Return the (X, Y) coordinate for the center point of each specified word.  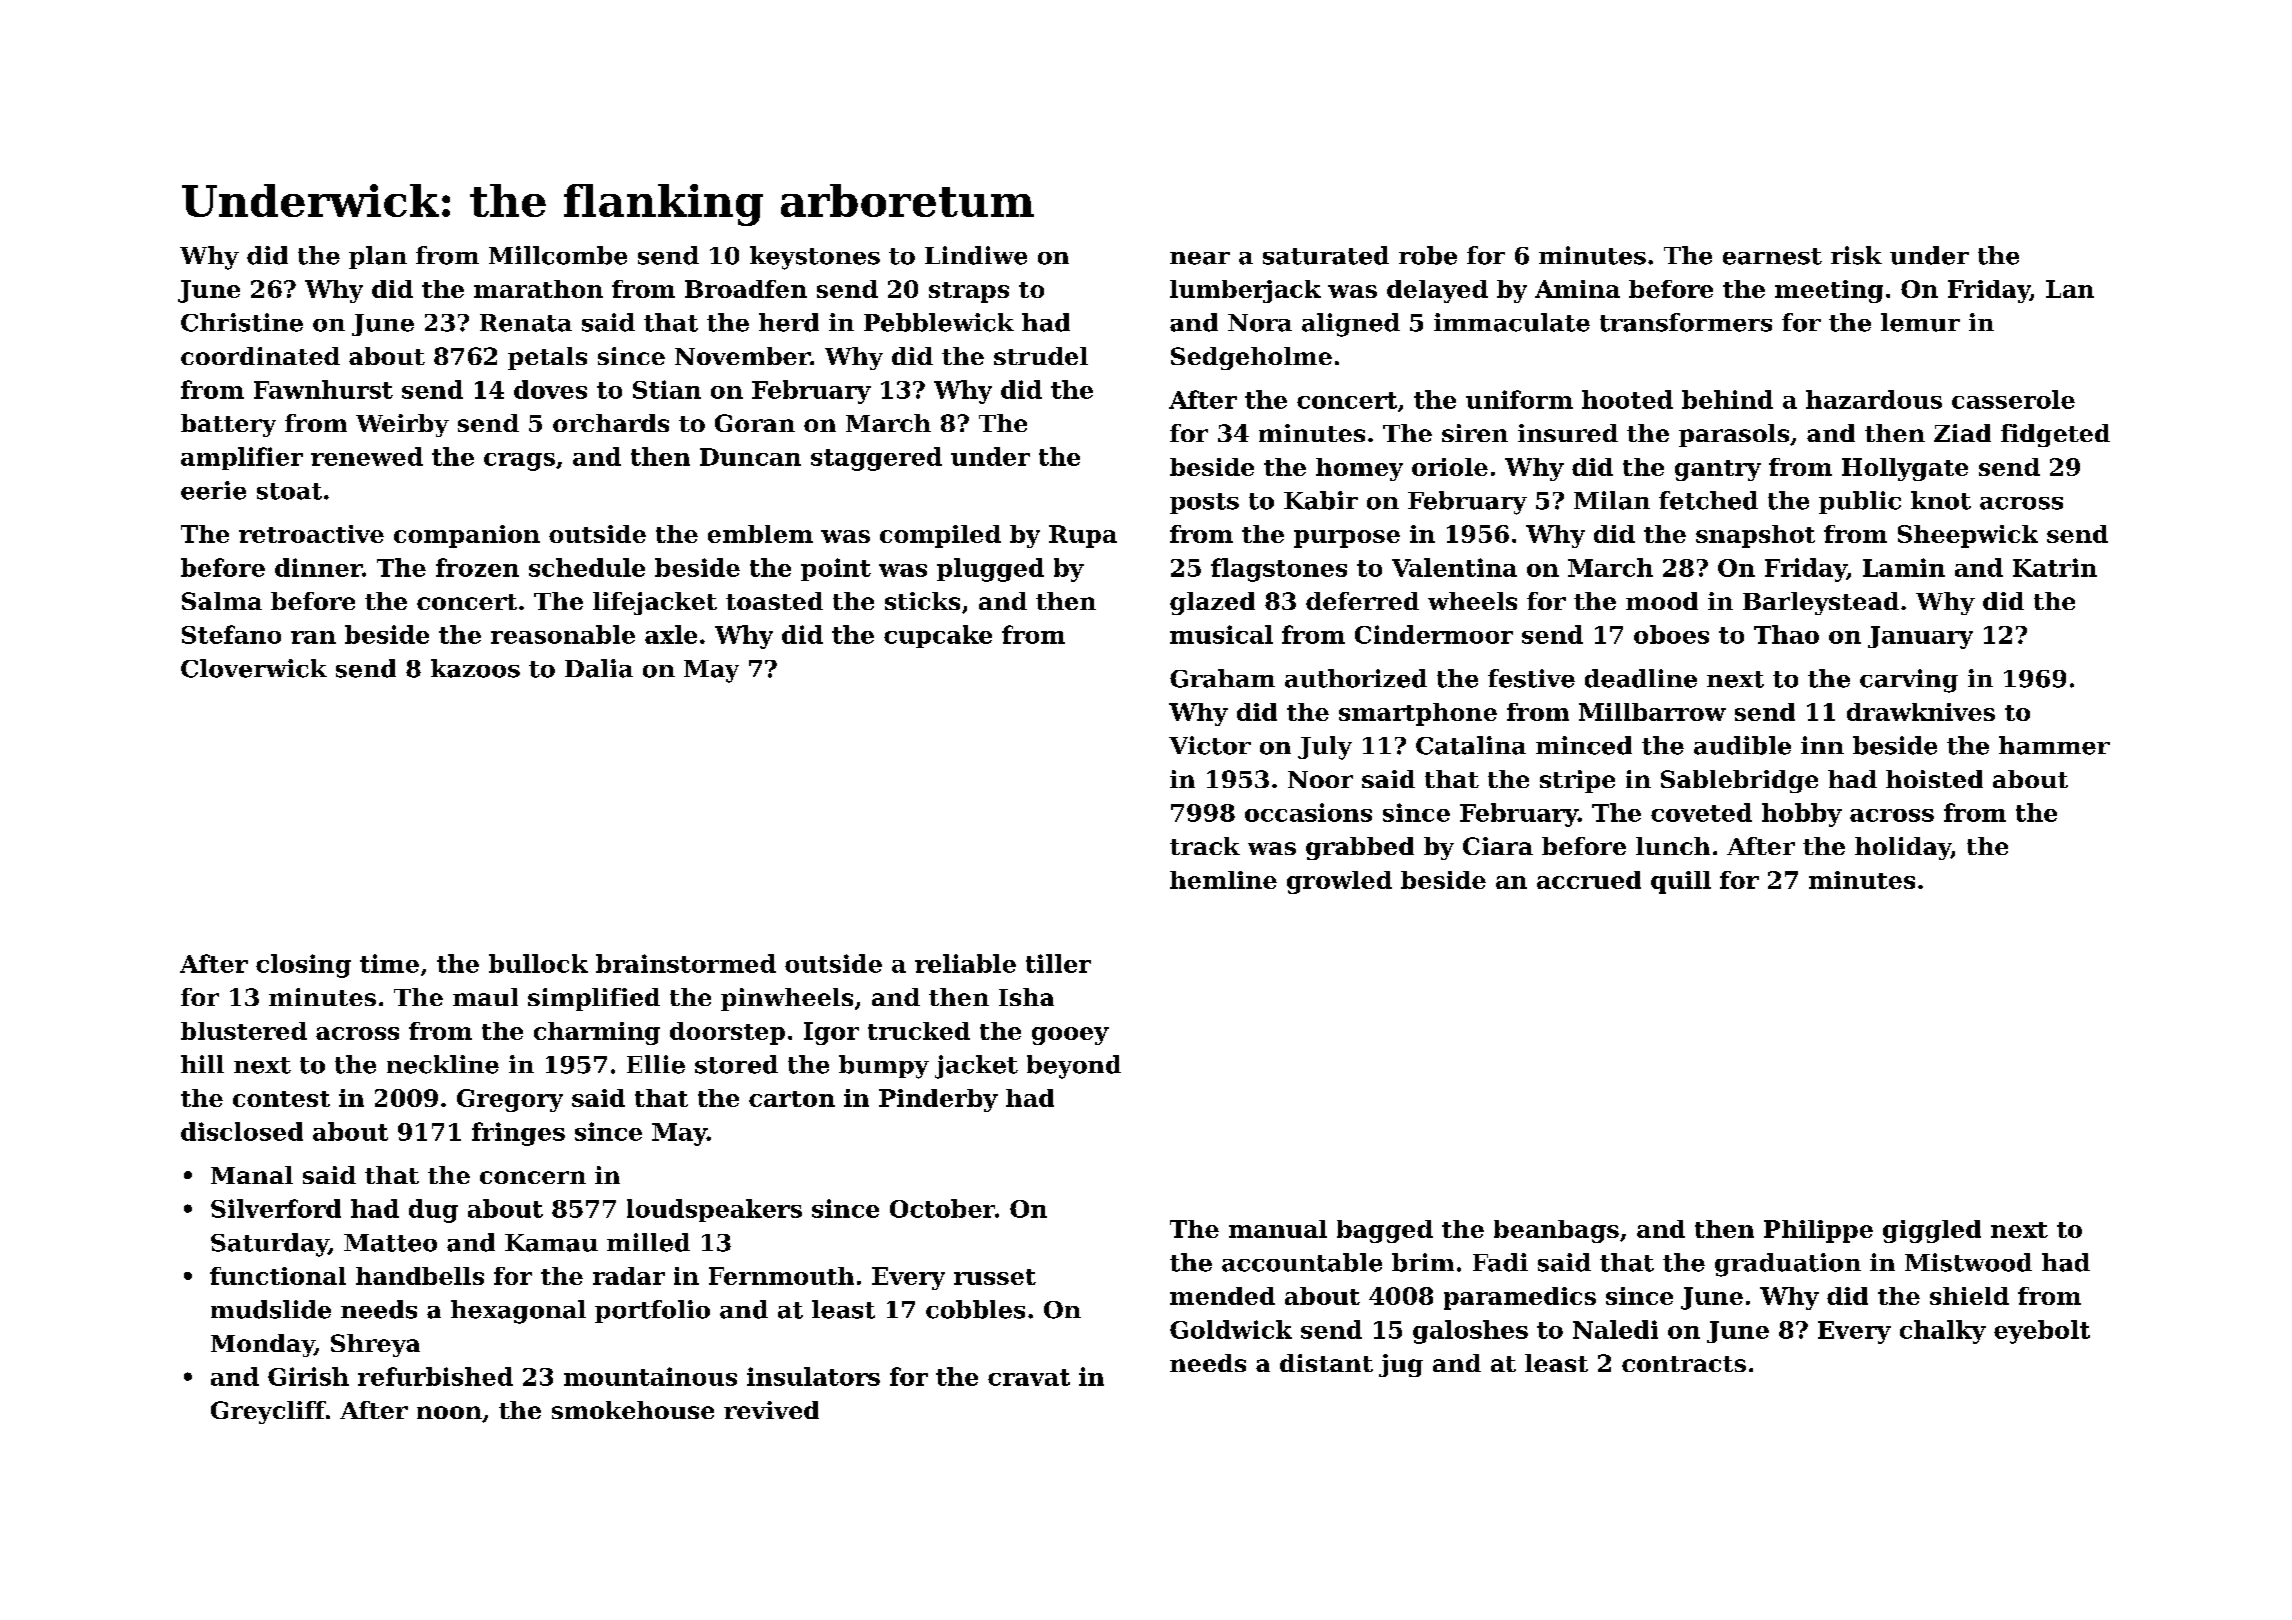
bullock (538, 963)
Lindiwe (976, 255)
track (1205, 846)
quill (1681, 882)
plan (378, 257)
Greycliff (268, 1412)
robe (1428, 255)
